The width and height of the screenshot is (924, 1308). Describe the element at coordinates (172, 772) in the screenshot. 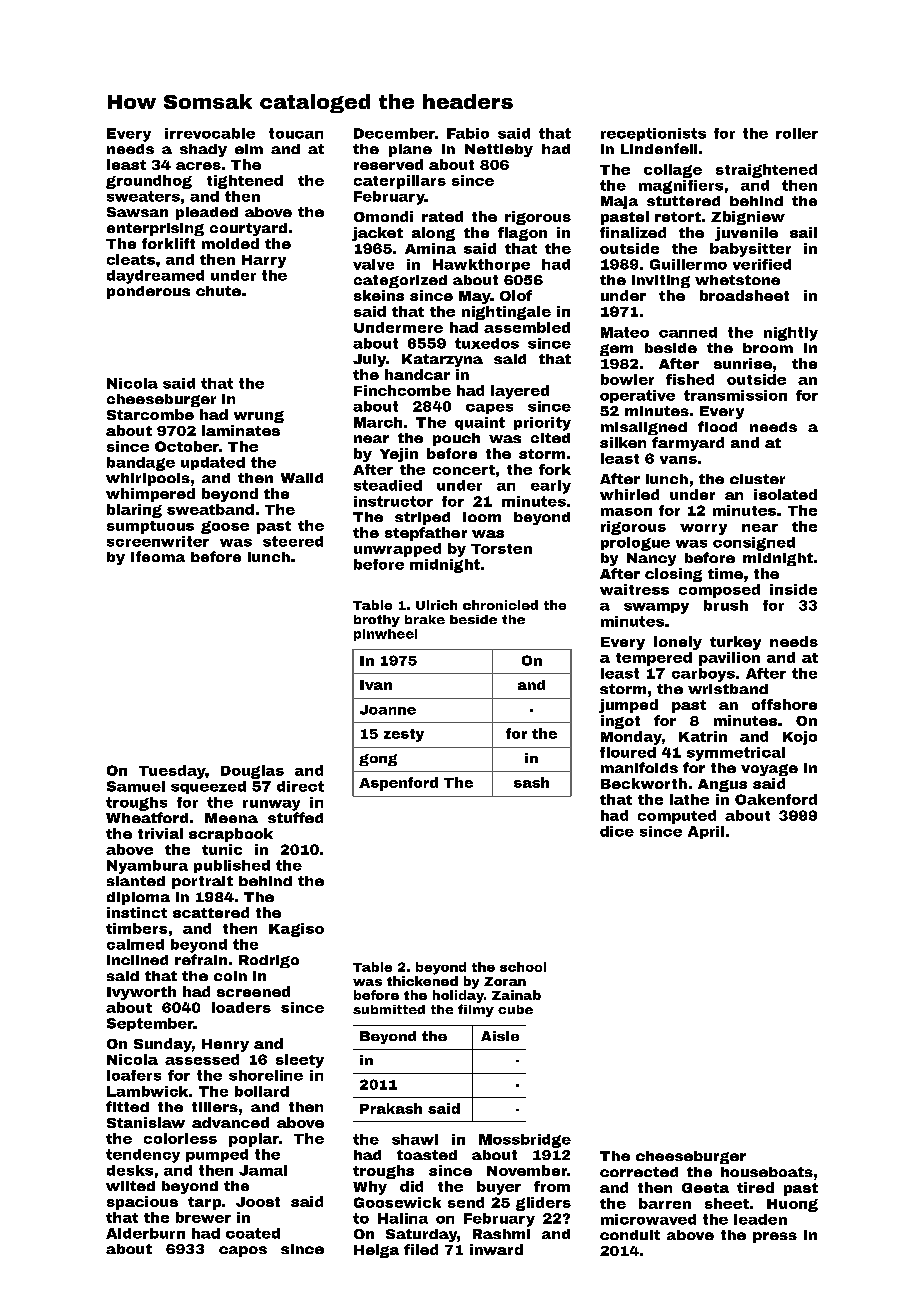

I see `Tuesday` at that location.
